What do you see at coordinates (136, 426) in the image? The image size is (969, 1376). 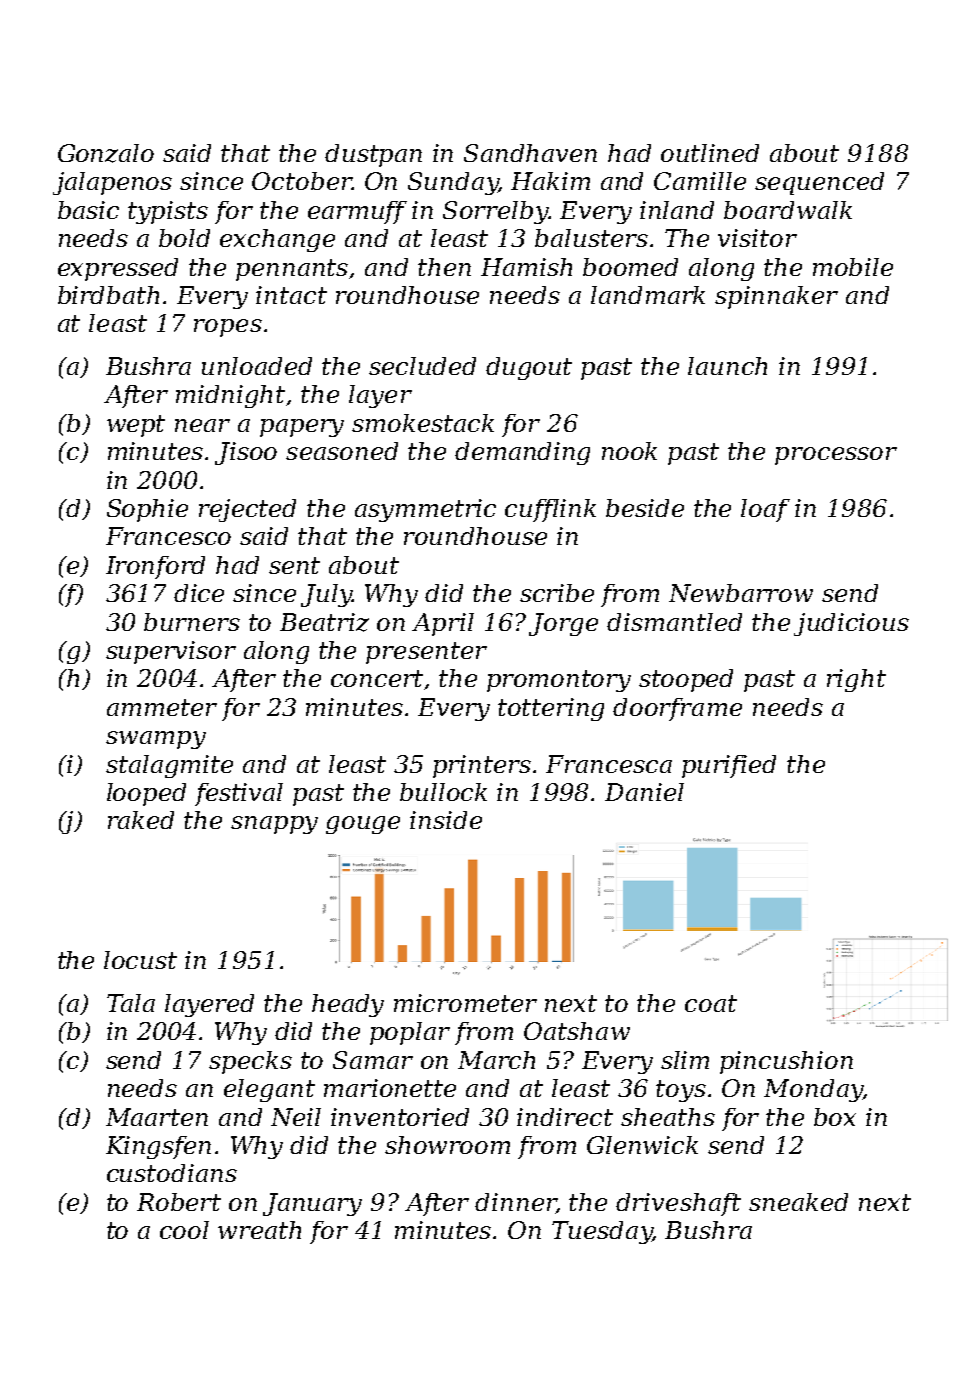 I see `wept` at bounding box center [136, 426].
